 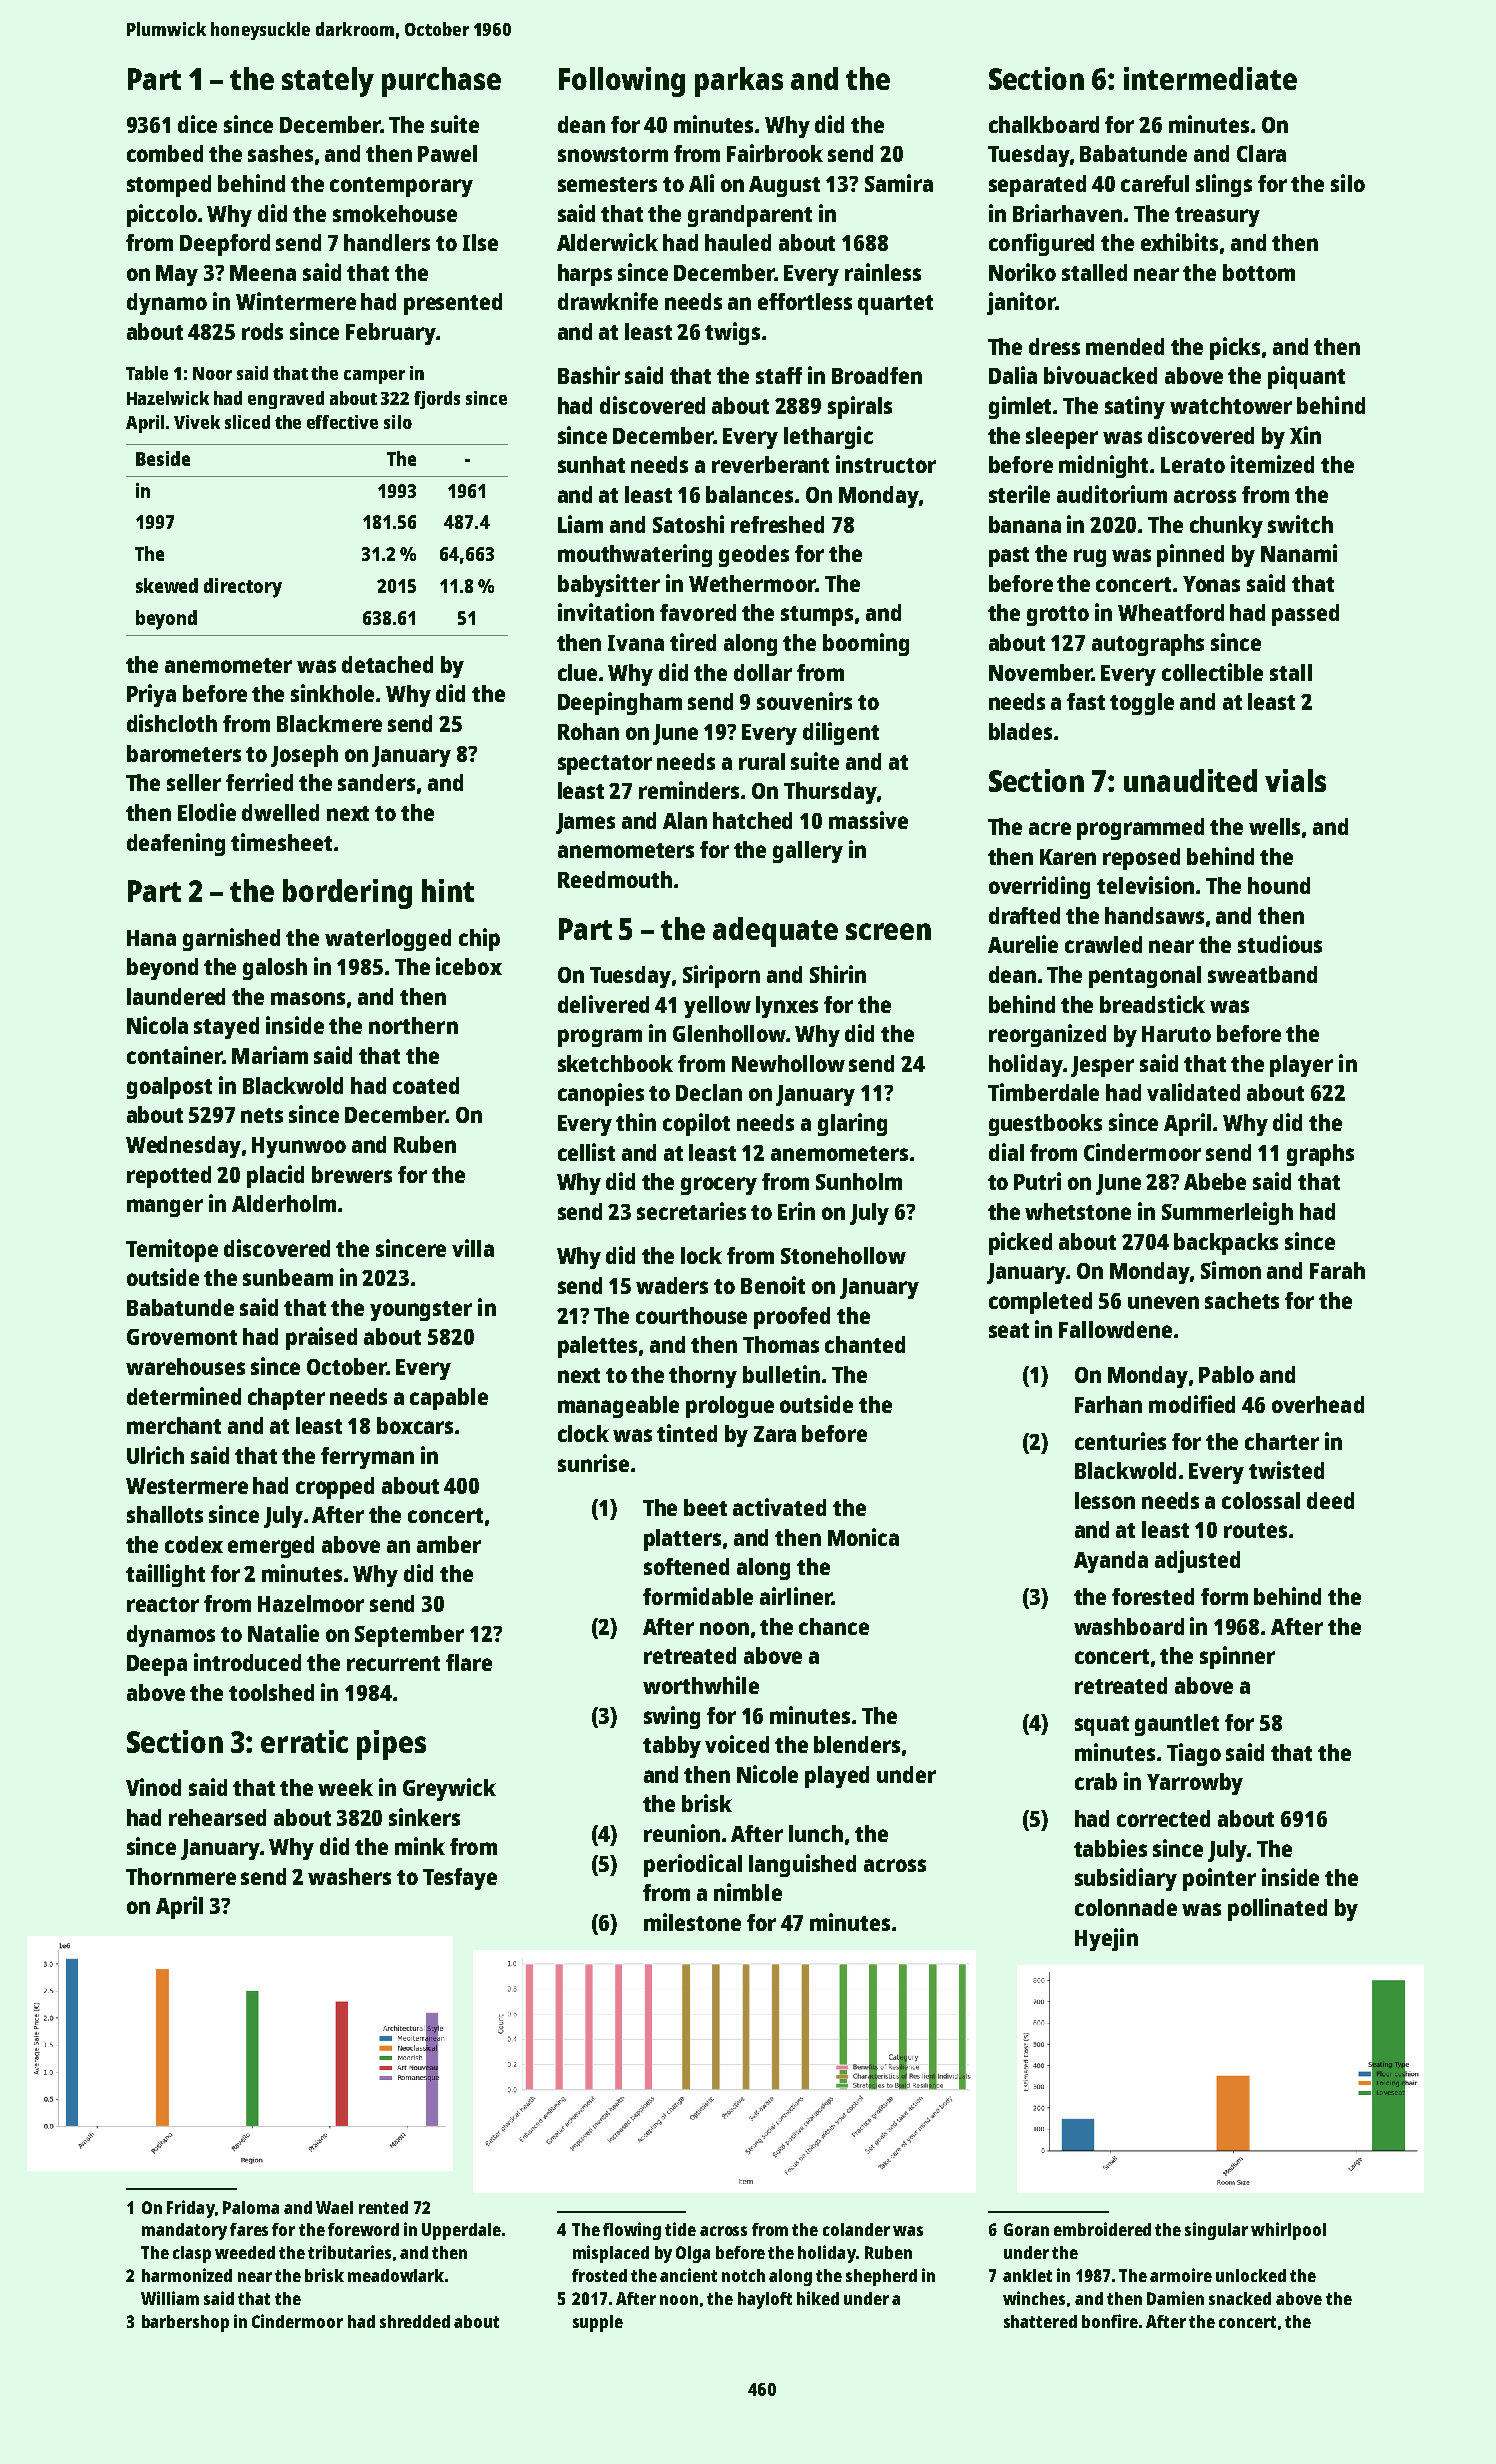 What do you see at coordinates (682, 1833) in the image?
I see `reunion` at bounding box center [682, 1833].
